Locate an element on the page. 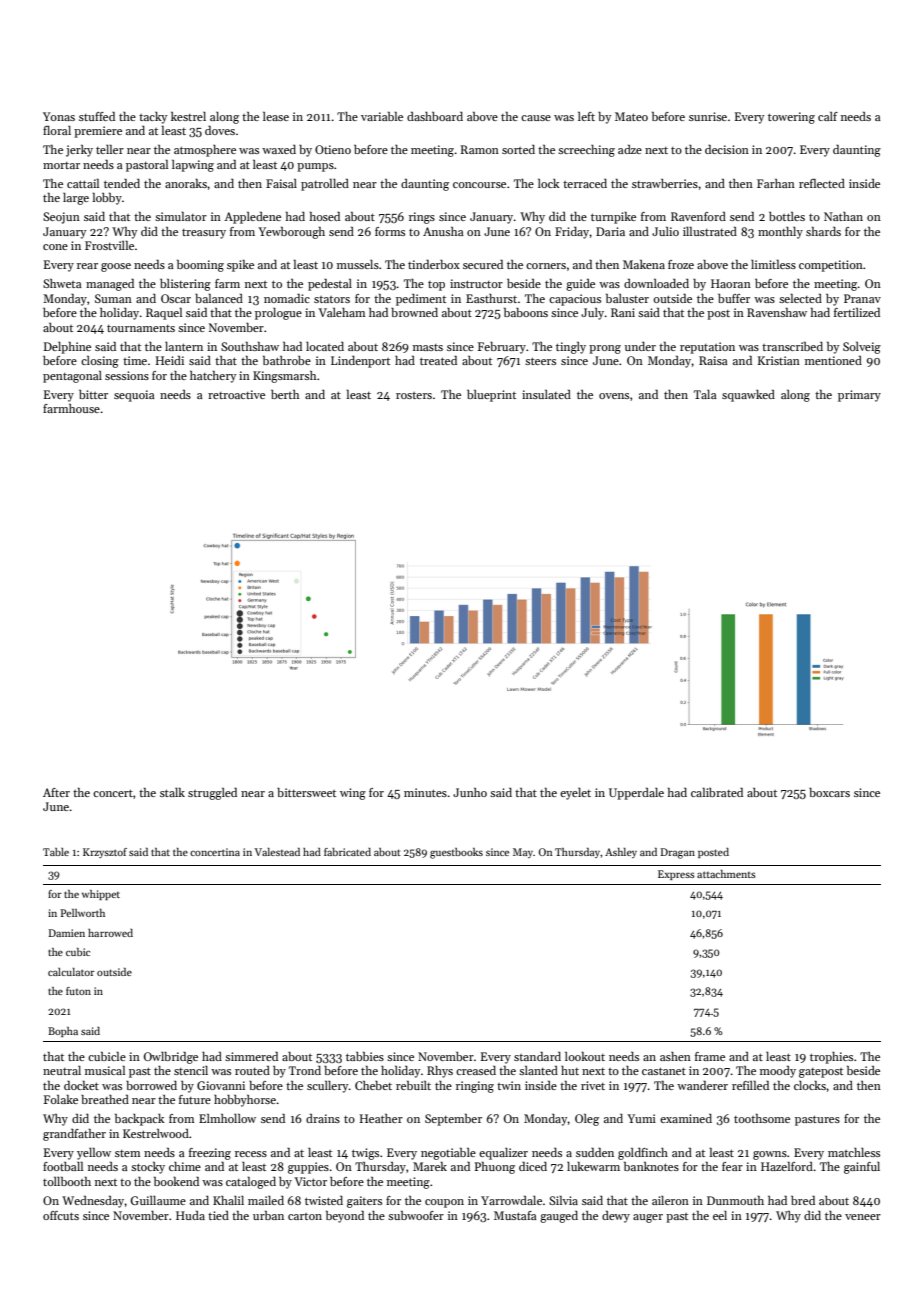 This page has height=1308, width=924. recess is located at coordinates (251, 1154).
